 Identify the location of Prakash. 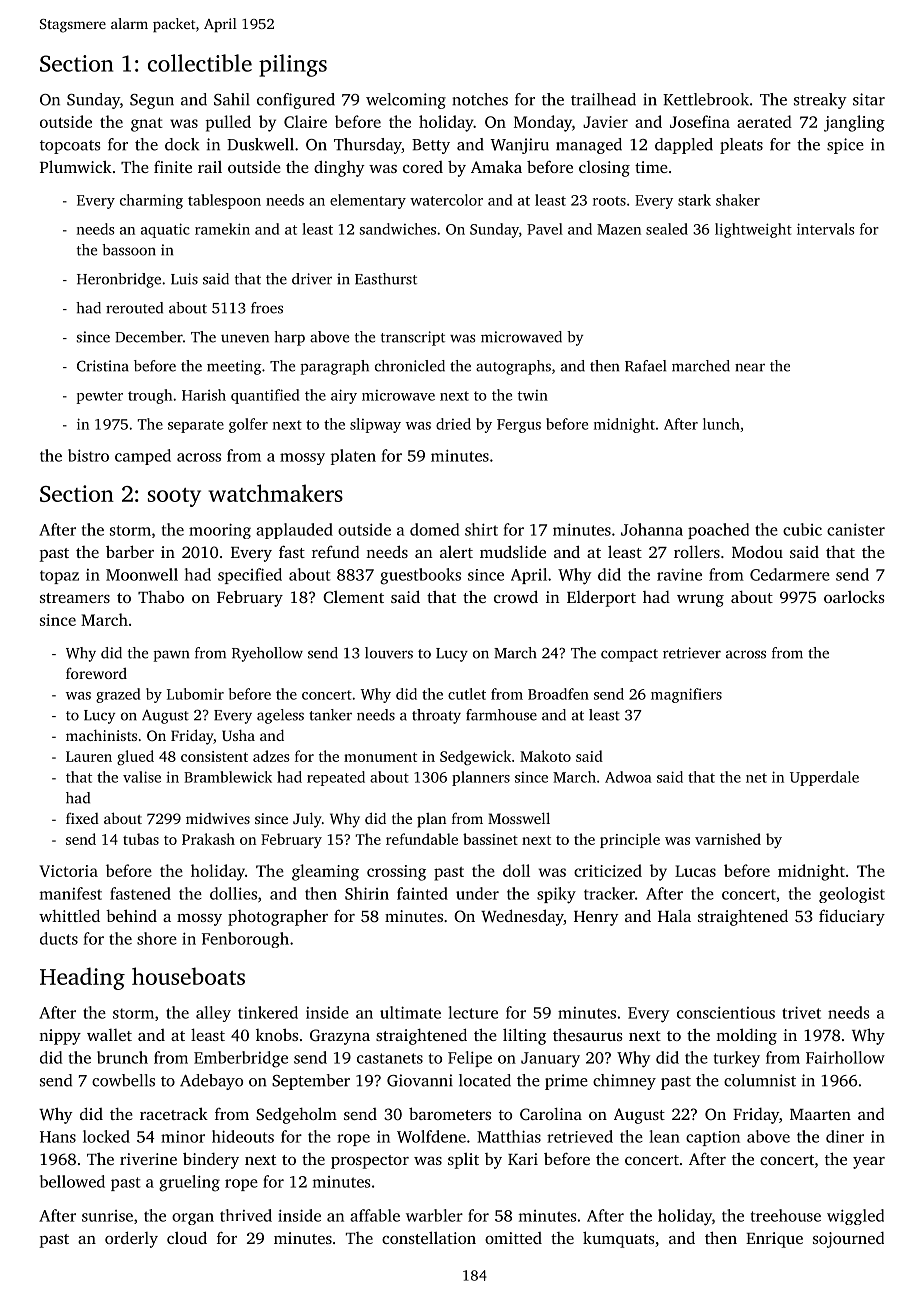
(208, 839).
